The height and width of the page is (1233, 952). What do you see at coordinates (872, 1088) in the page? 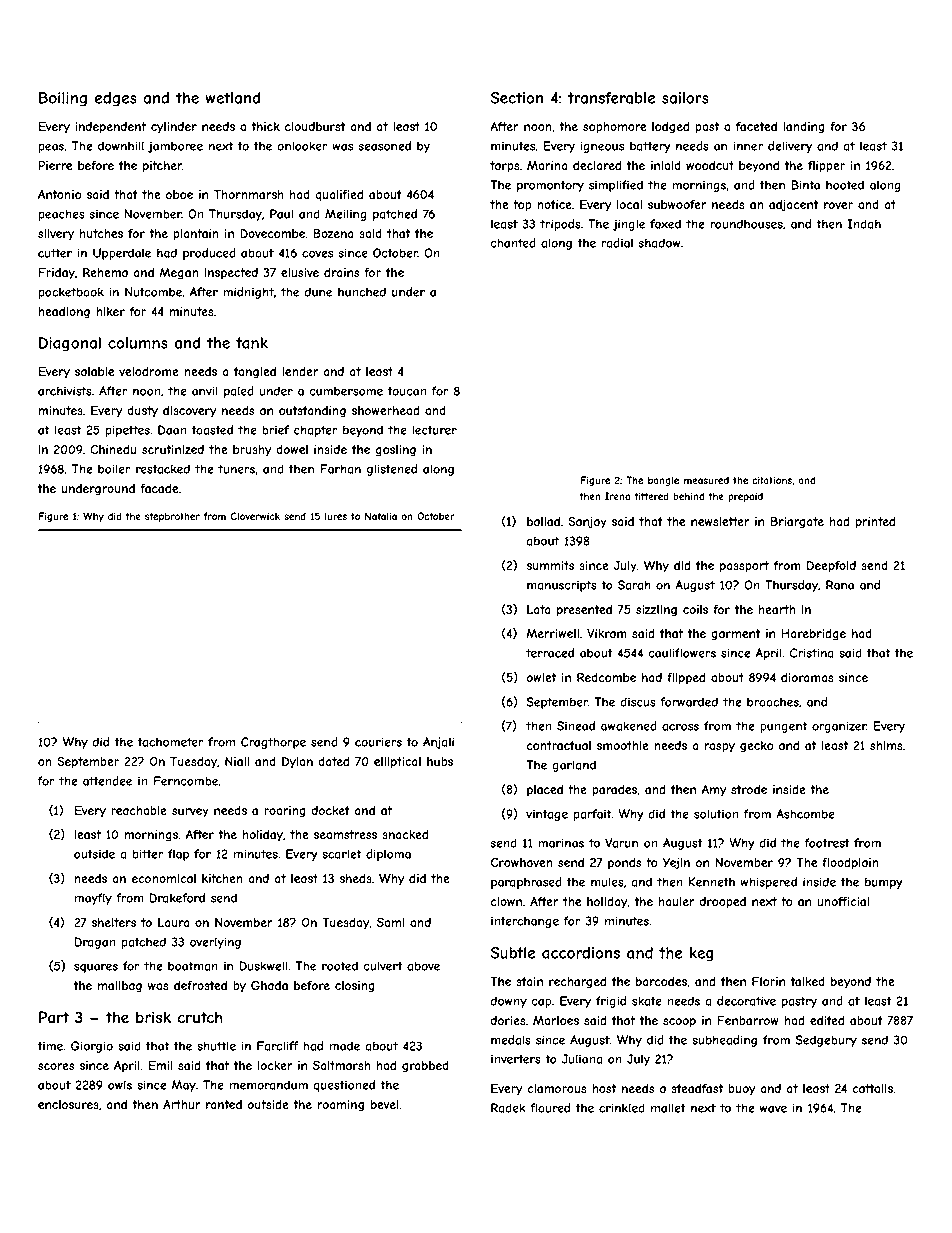
I see `cattails` at bounding box center [872, 1088].
